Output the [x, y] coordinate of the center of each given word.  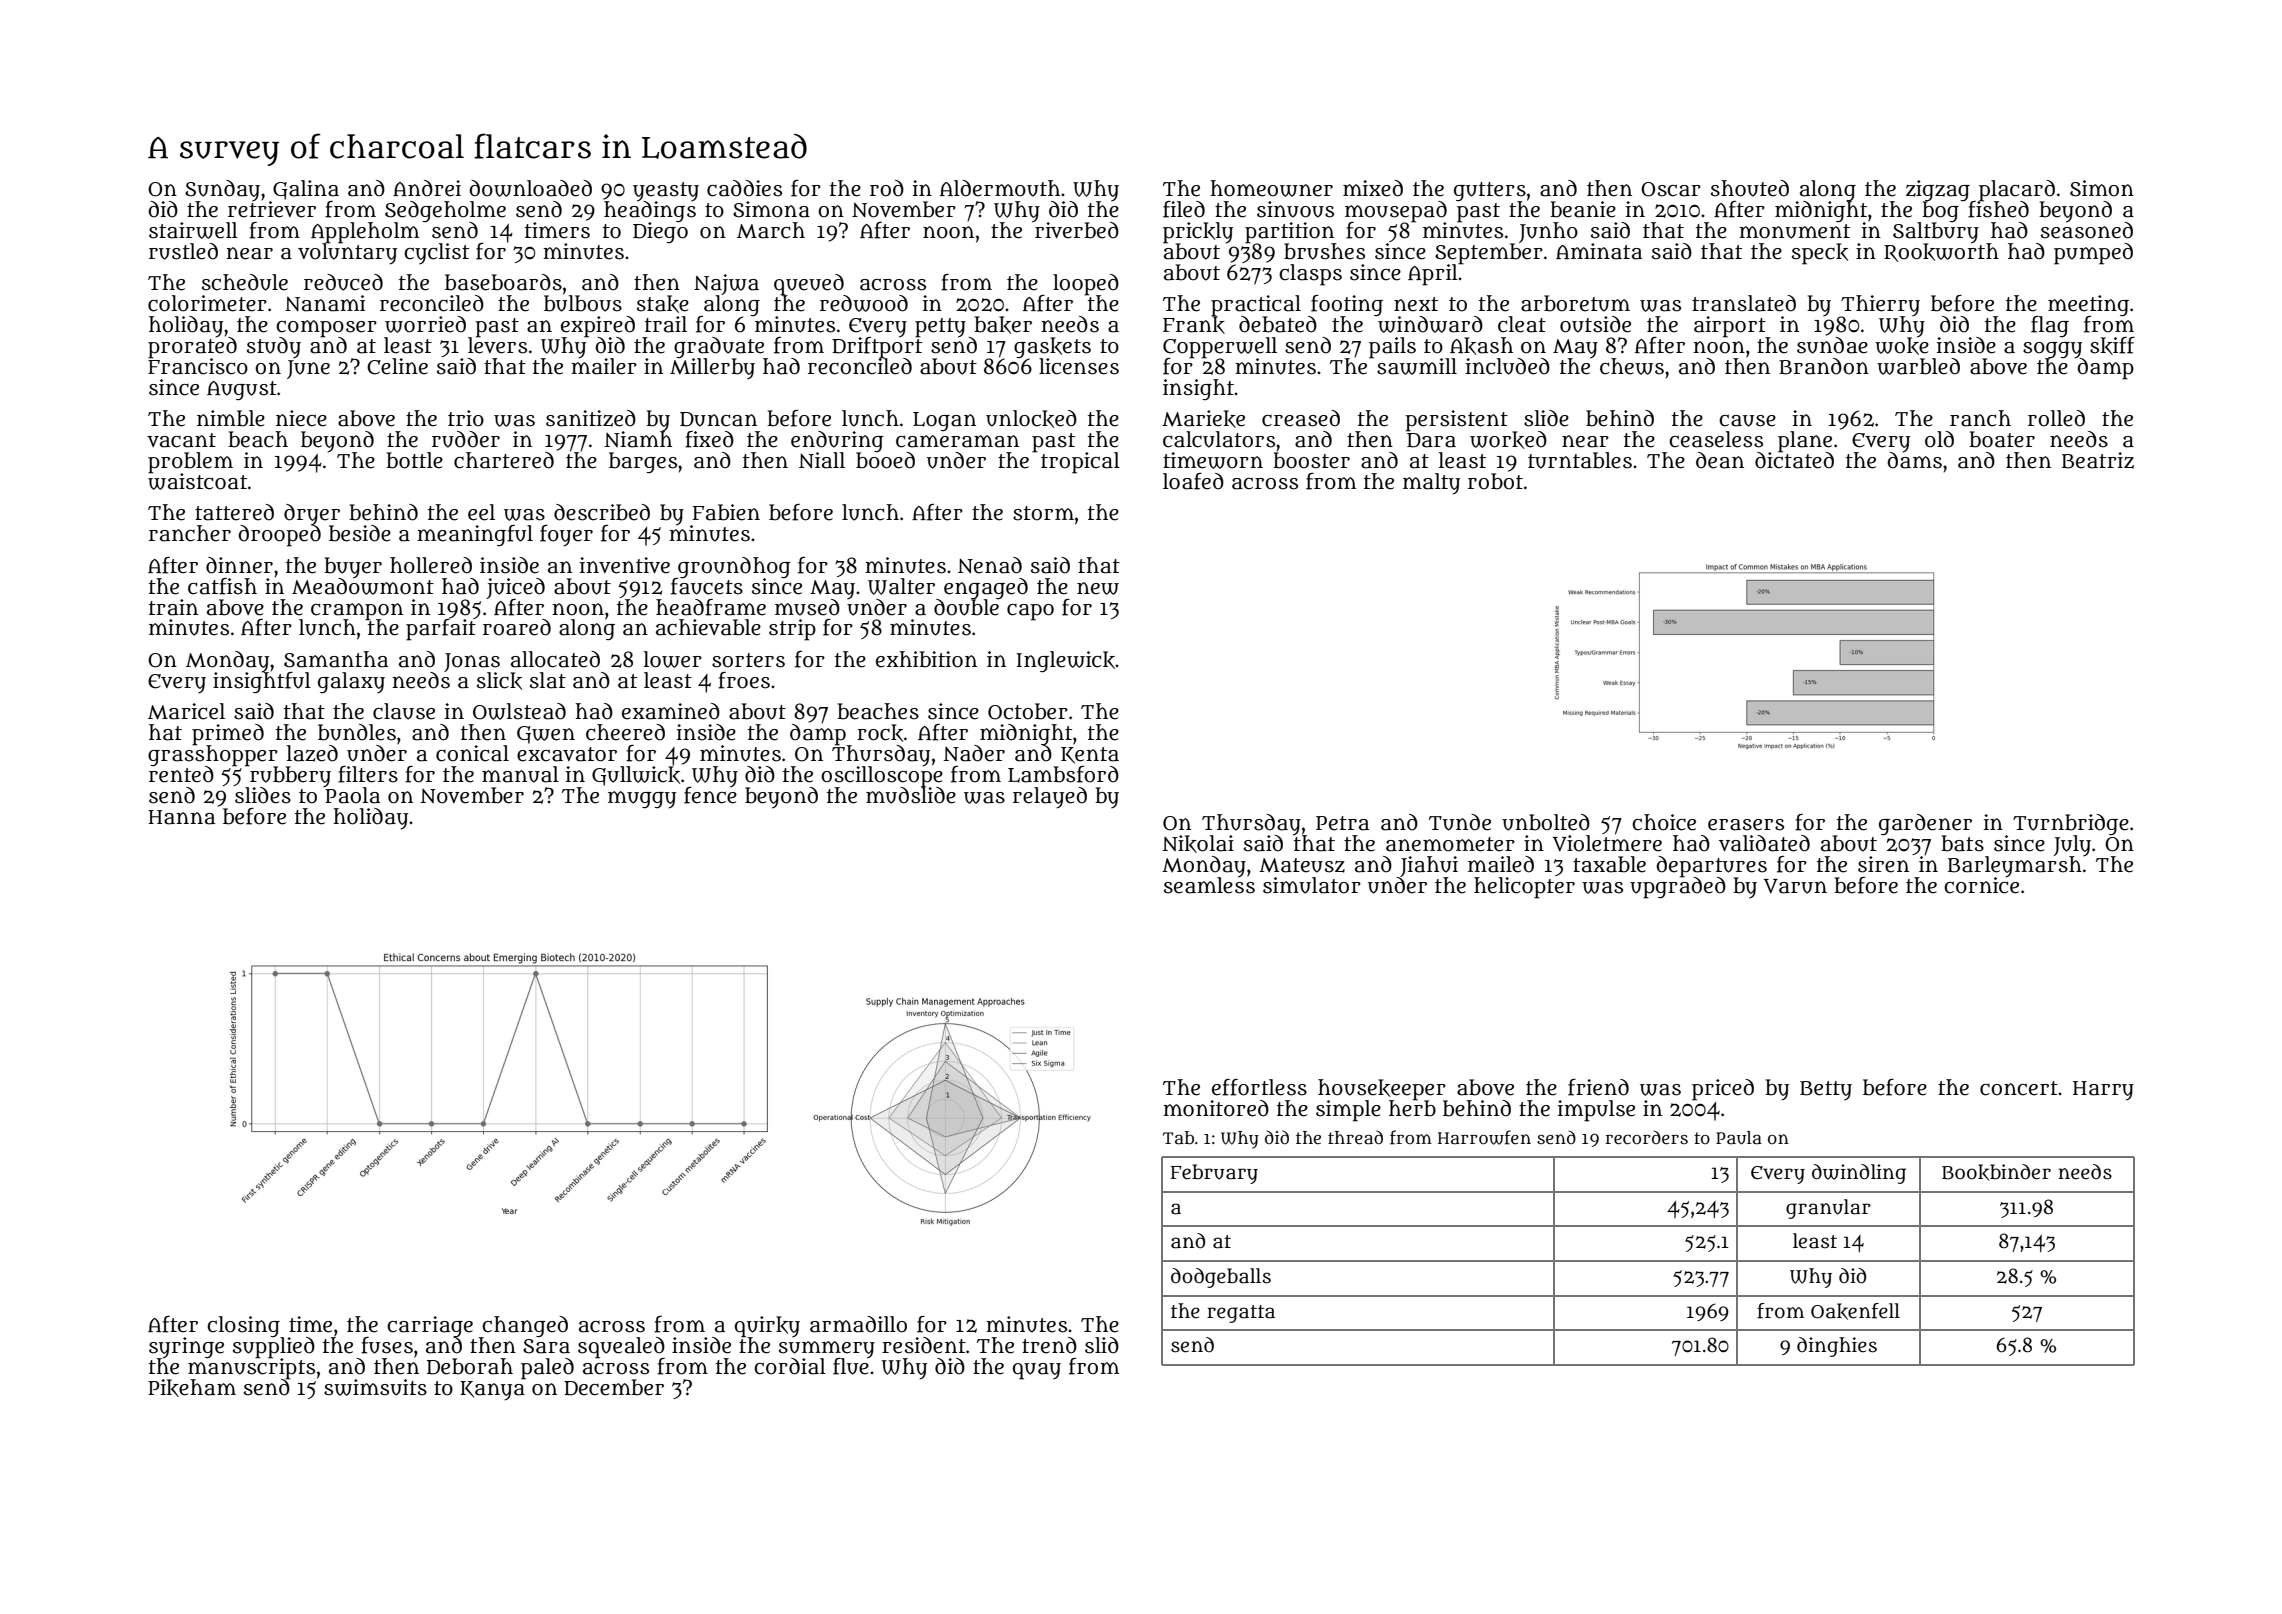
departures [1711, 866]
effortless [1259, 1087]
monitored [1216, 1108]
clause [404, 711]
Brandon [1824, 366]
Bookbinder [1996, 1172]
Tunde [1460, 822]
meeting [2088, 305]
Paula [1739, 1138]
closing [243, 1326]
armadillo [858, 1324]
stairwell [193, 230]
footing [1347, 305]
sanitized [591, 418]
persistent [1456, 421]
